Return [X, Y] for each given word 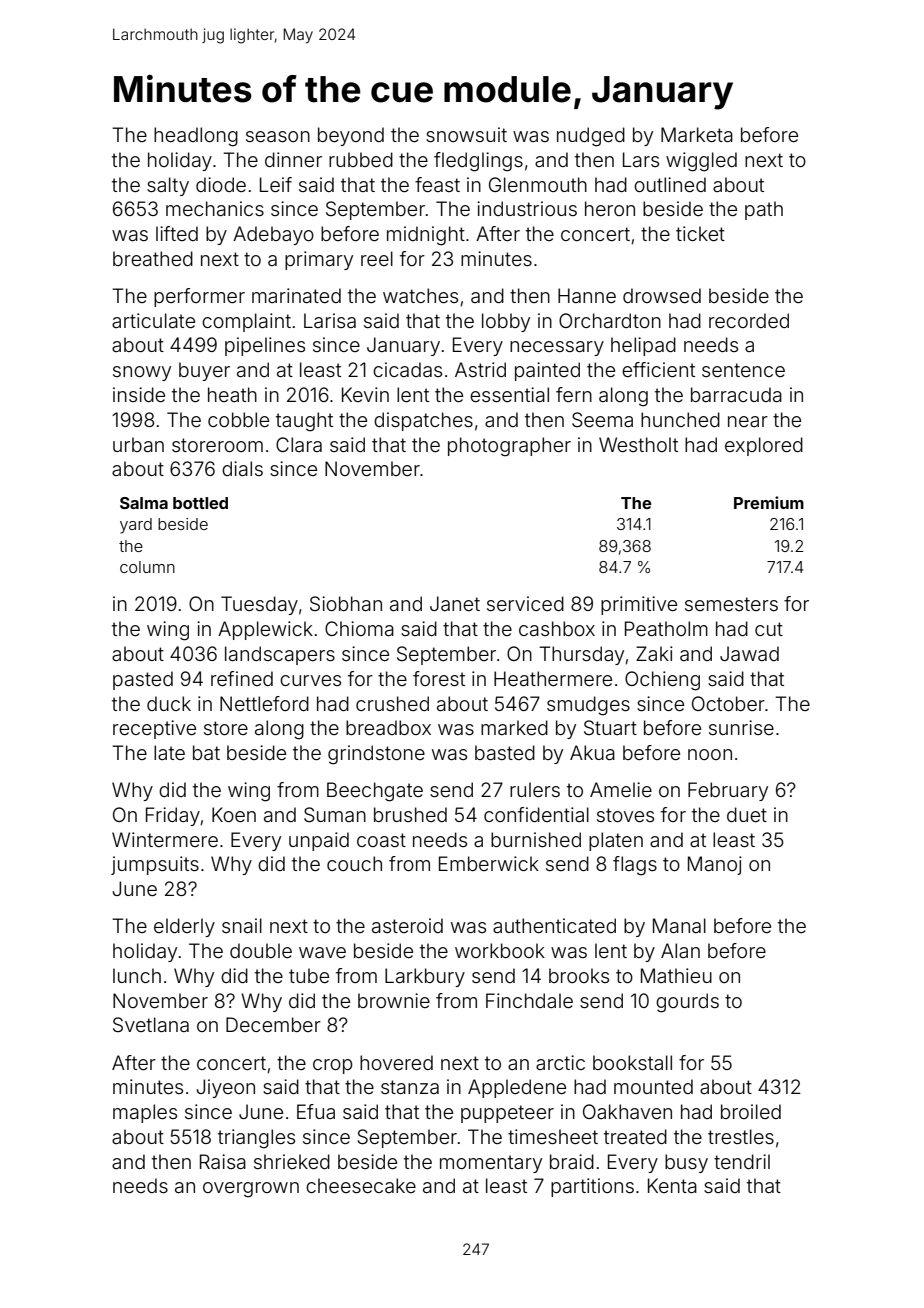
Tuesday [259, 605]
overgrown [251, 1190]
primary [319, 260]
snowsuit [466, 134]
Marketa [697, 134]
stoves [625, 815]
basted [505, 752]
